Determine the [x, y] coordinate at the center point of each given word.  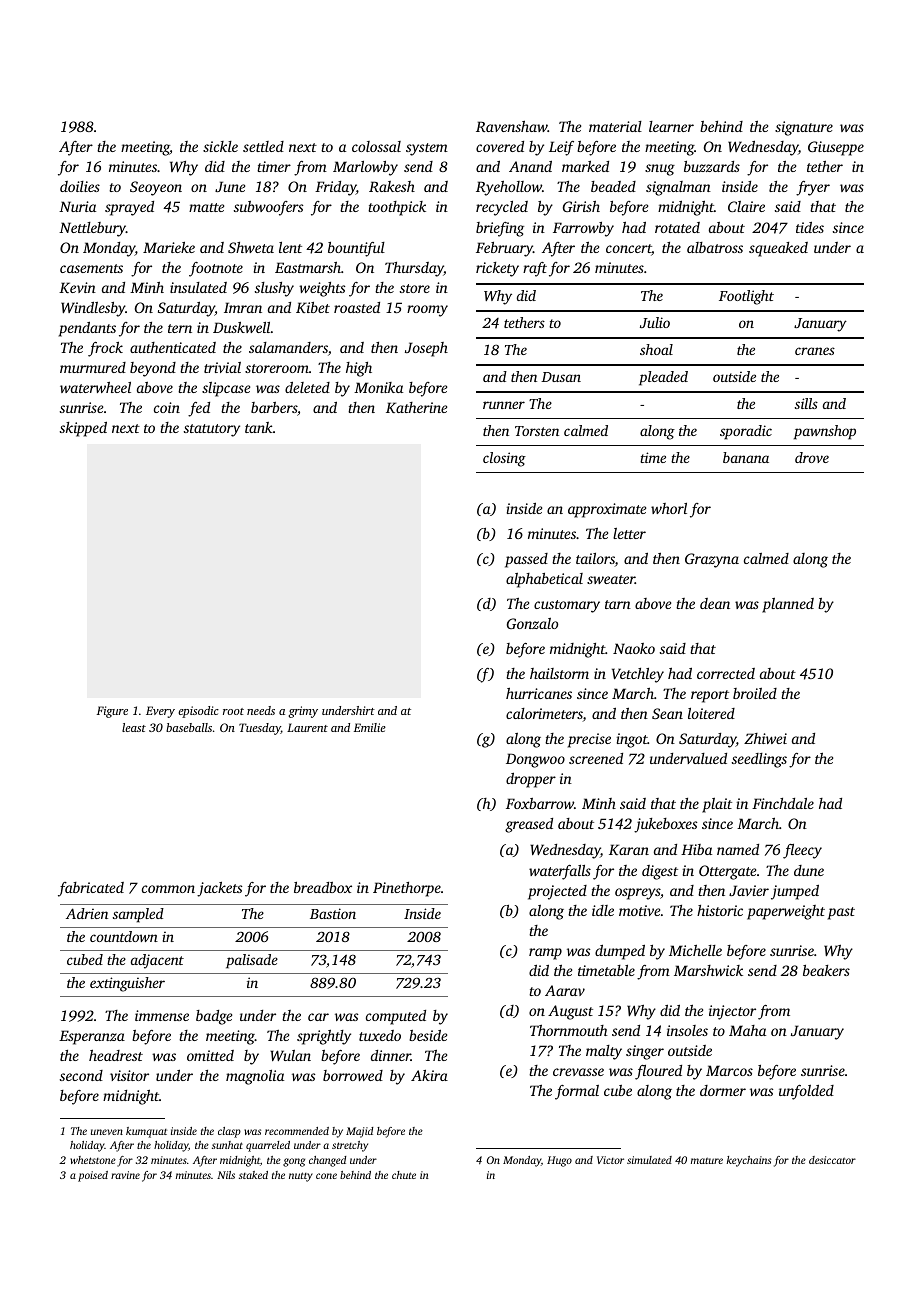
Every [160, 712]
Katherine [416, 407]
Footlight [746, 297]
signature [804, 128]
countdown [124, 936]
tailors [595, 560]
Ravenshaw [512, 126]
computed [396, 1017]
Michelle [695, 950]
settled [263, 146]
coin [167, 407]
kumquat [146, 1132]
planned [788, 605]
